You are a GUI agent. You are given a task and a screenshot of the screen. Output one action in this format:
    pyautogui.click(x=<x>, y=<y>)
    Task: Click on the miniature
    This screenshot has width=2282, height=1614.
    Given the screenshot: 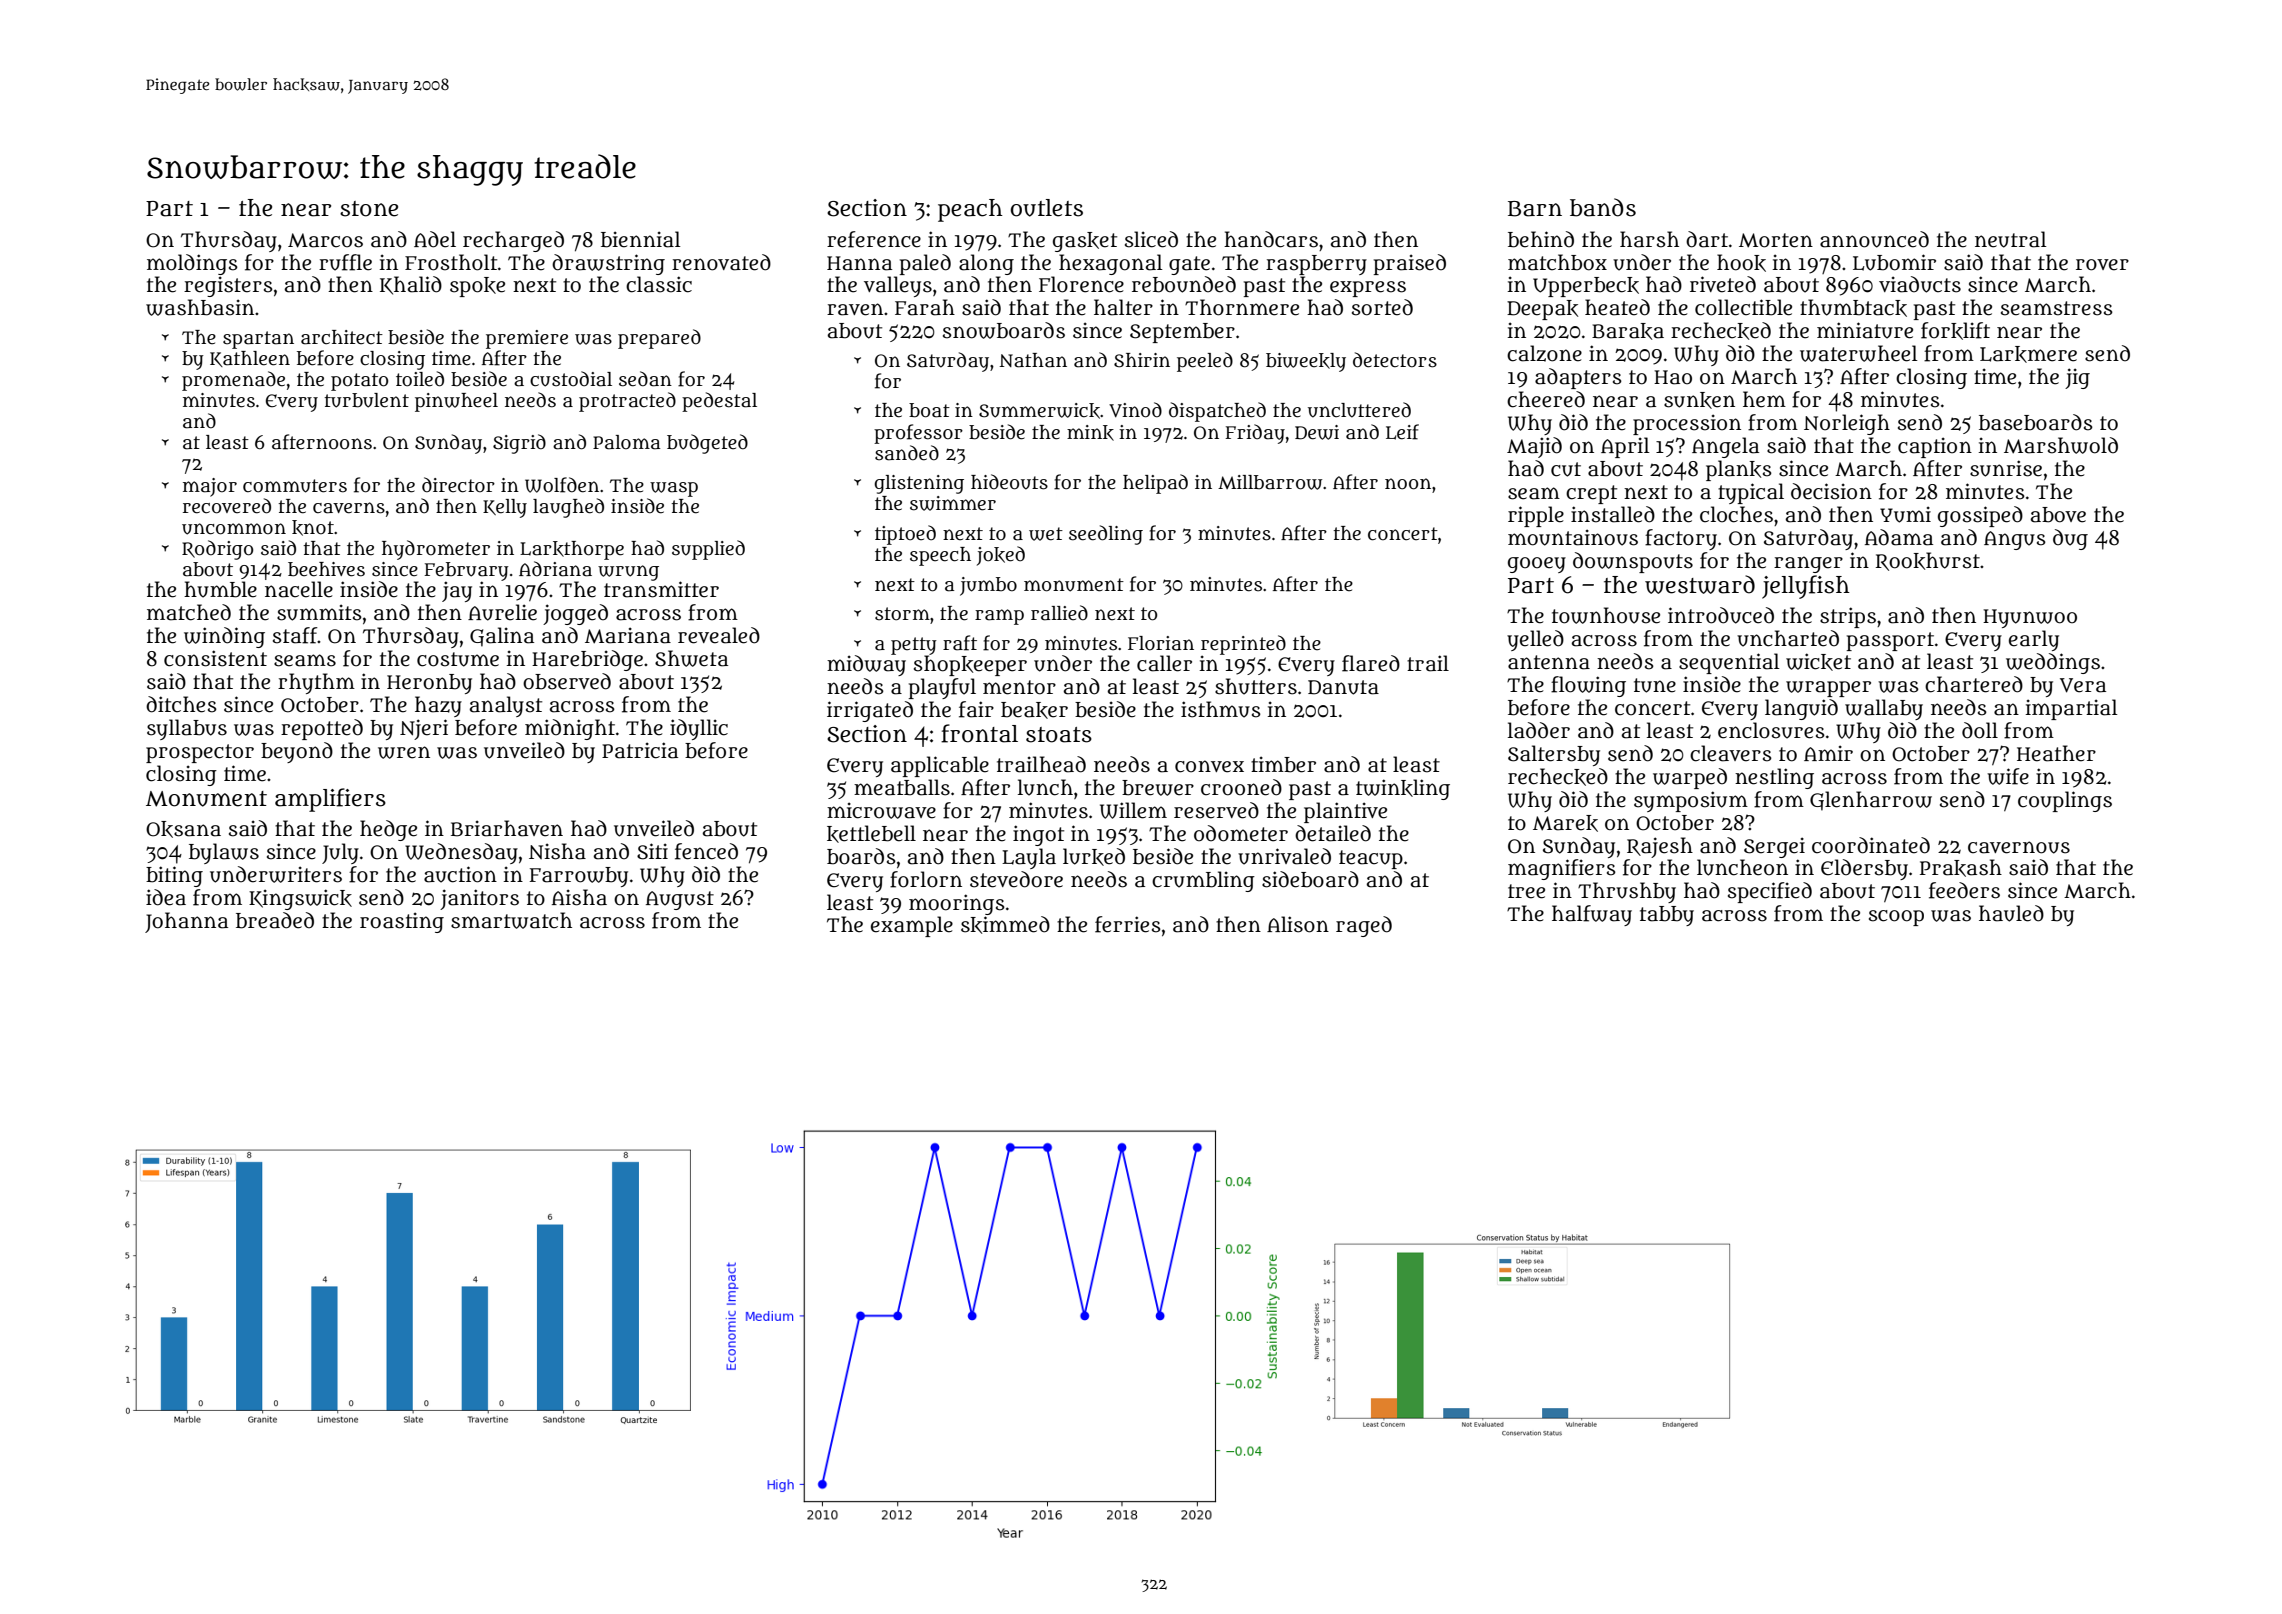 What is the action you would take?
    pyautogui.click(x=1865, y=330)
